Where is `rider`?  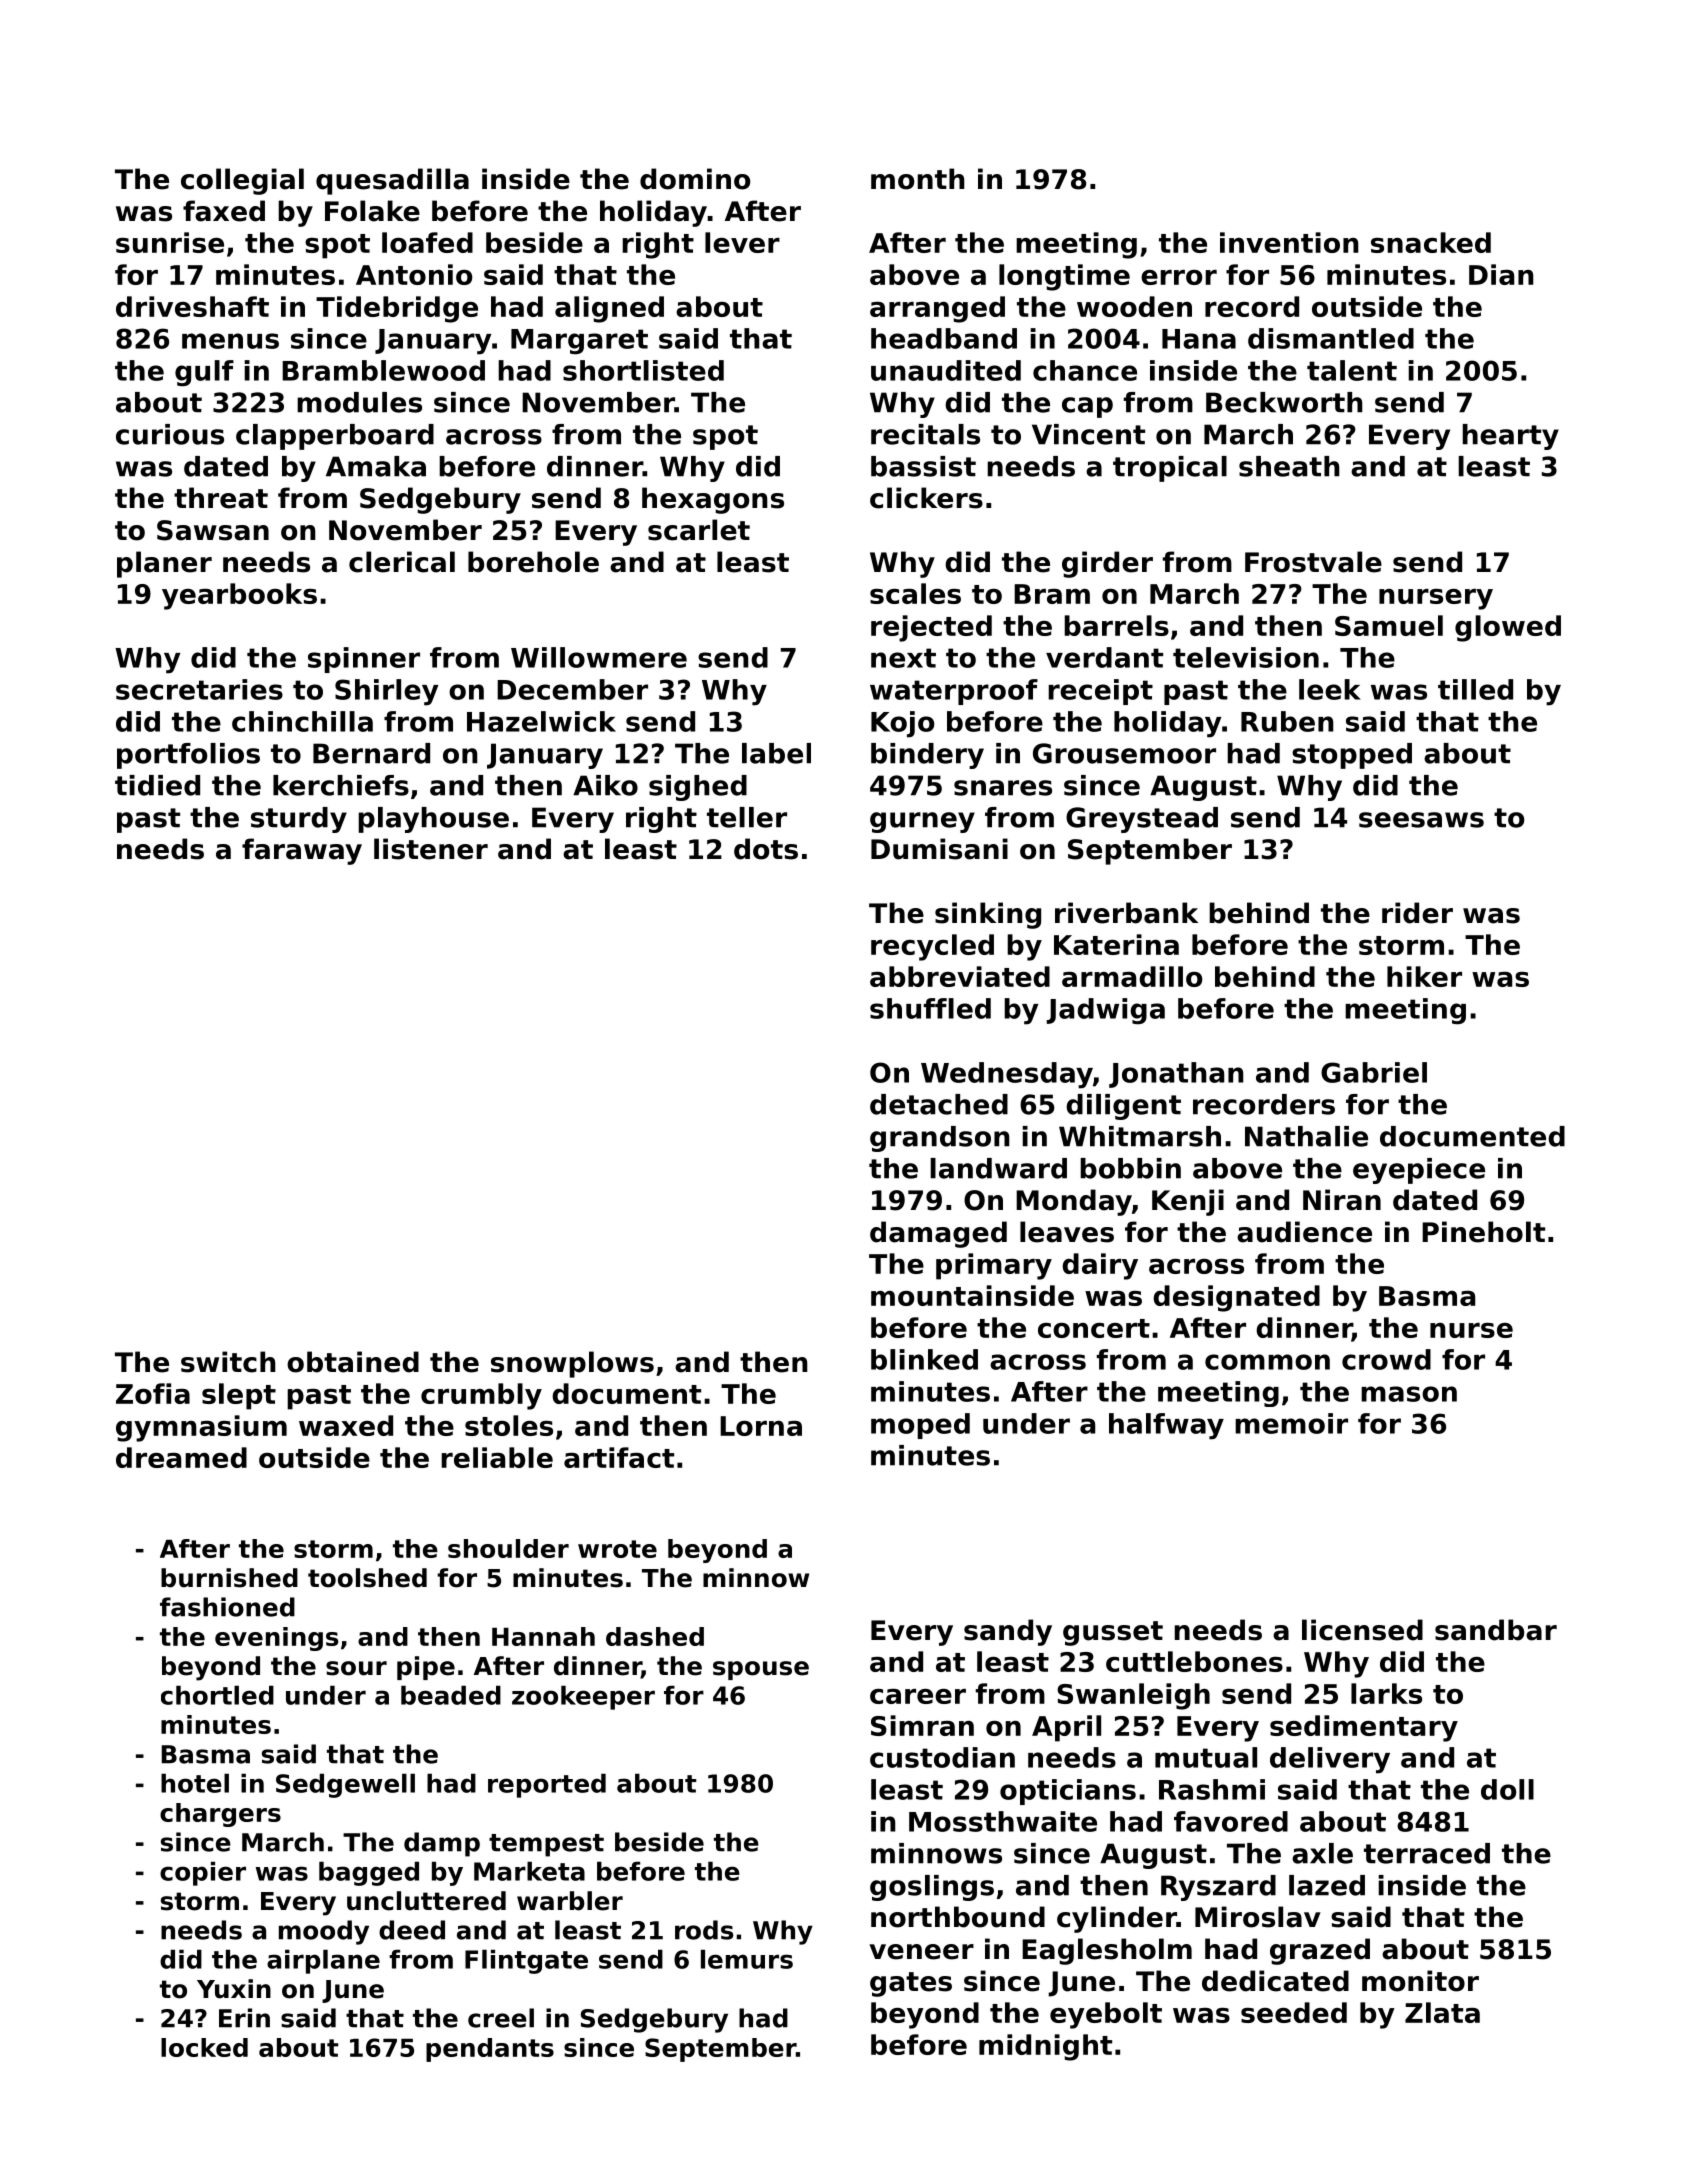
rider is located at coordinates (1417, 913).
